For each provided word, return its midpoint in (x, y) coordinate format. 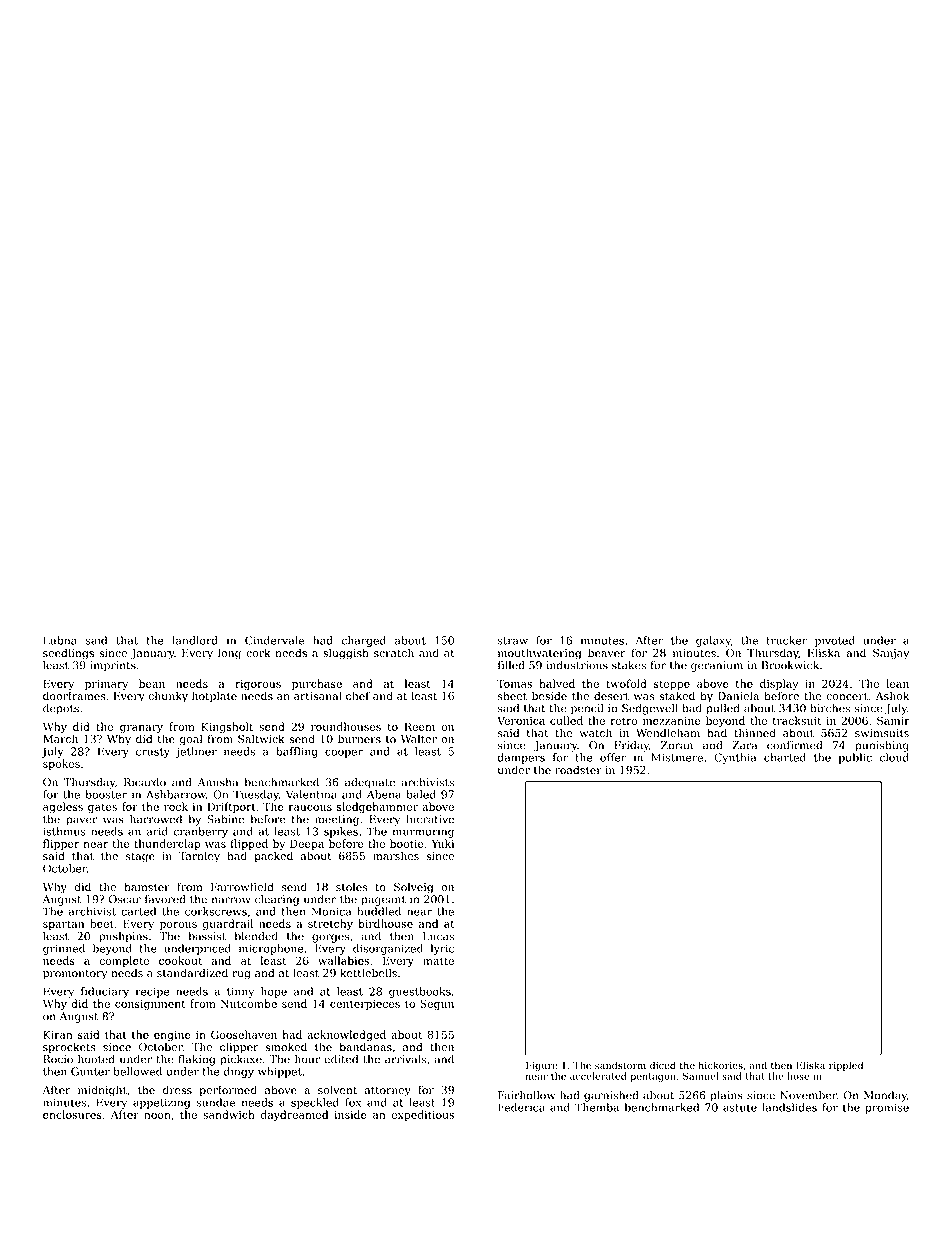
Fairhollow (526, 1095)
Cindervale (274, 640)
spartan (63, 925)
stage (140, 857)
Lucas (438, 936)
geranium (717, 666)
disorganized (388, 949)
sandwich (229, 1114)
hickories (721, 1065)
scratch (394, 653)
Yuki (442, 843)
